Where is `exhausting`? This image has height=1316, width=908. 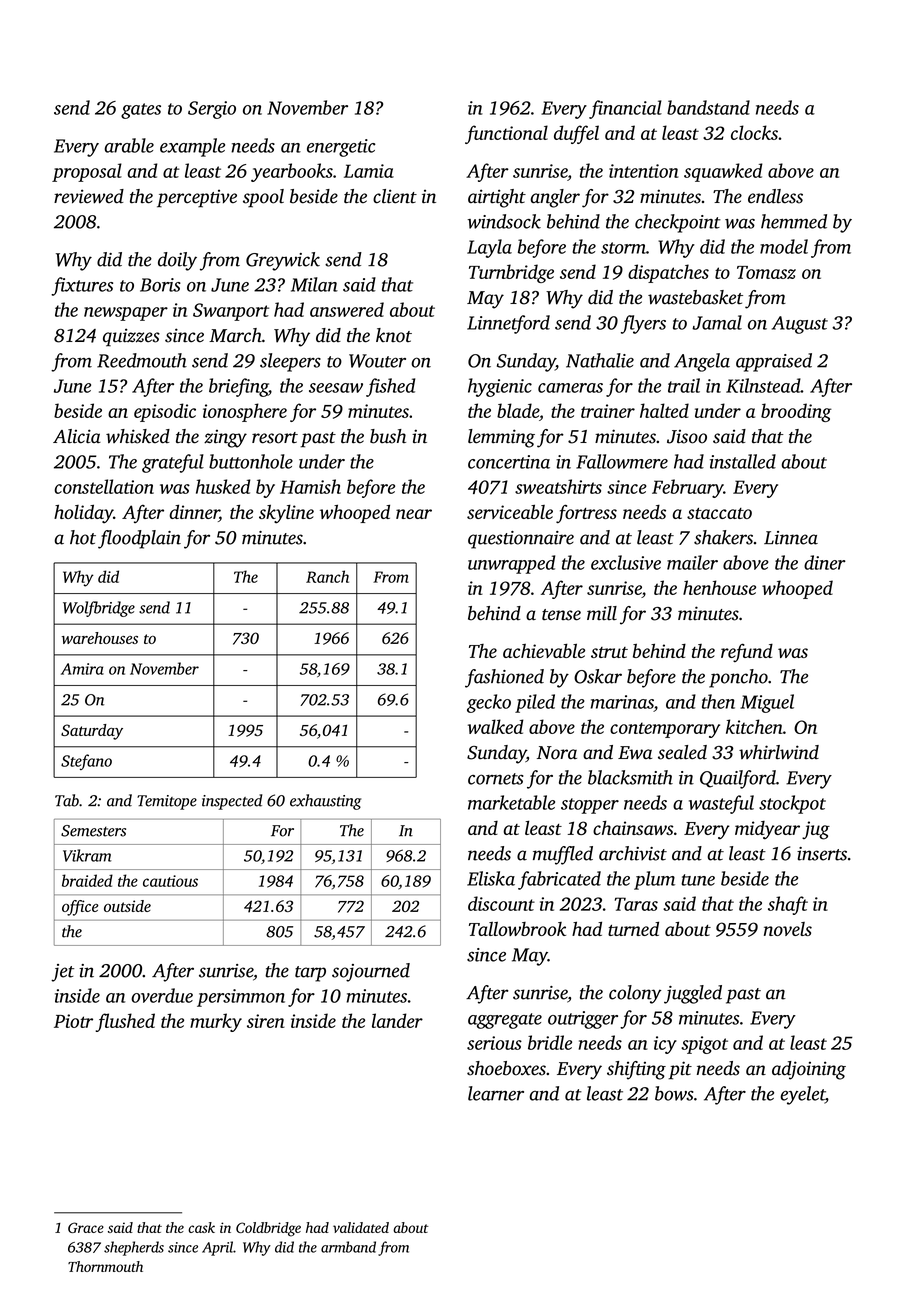 exhausting is located at coordinates (325, 802).
